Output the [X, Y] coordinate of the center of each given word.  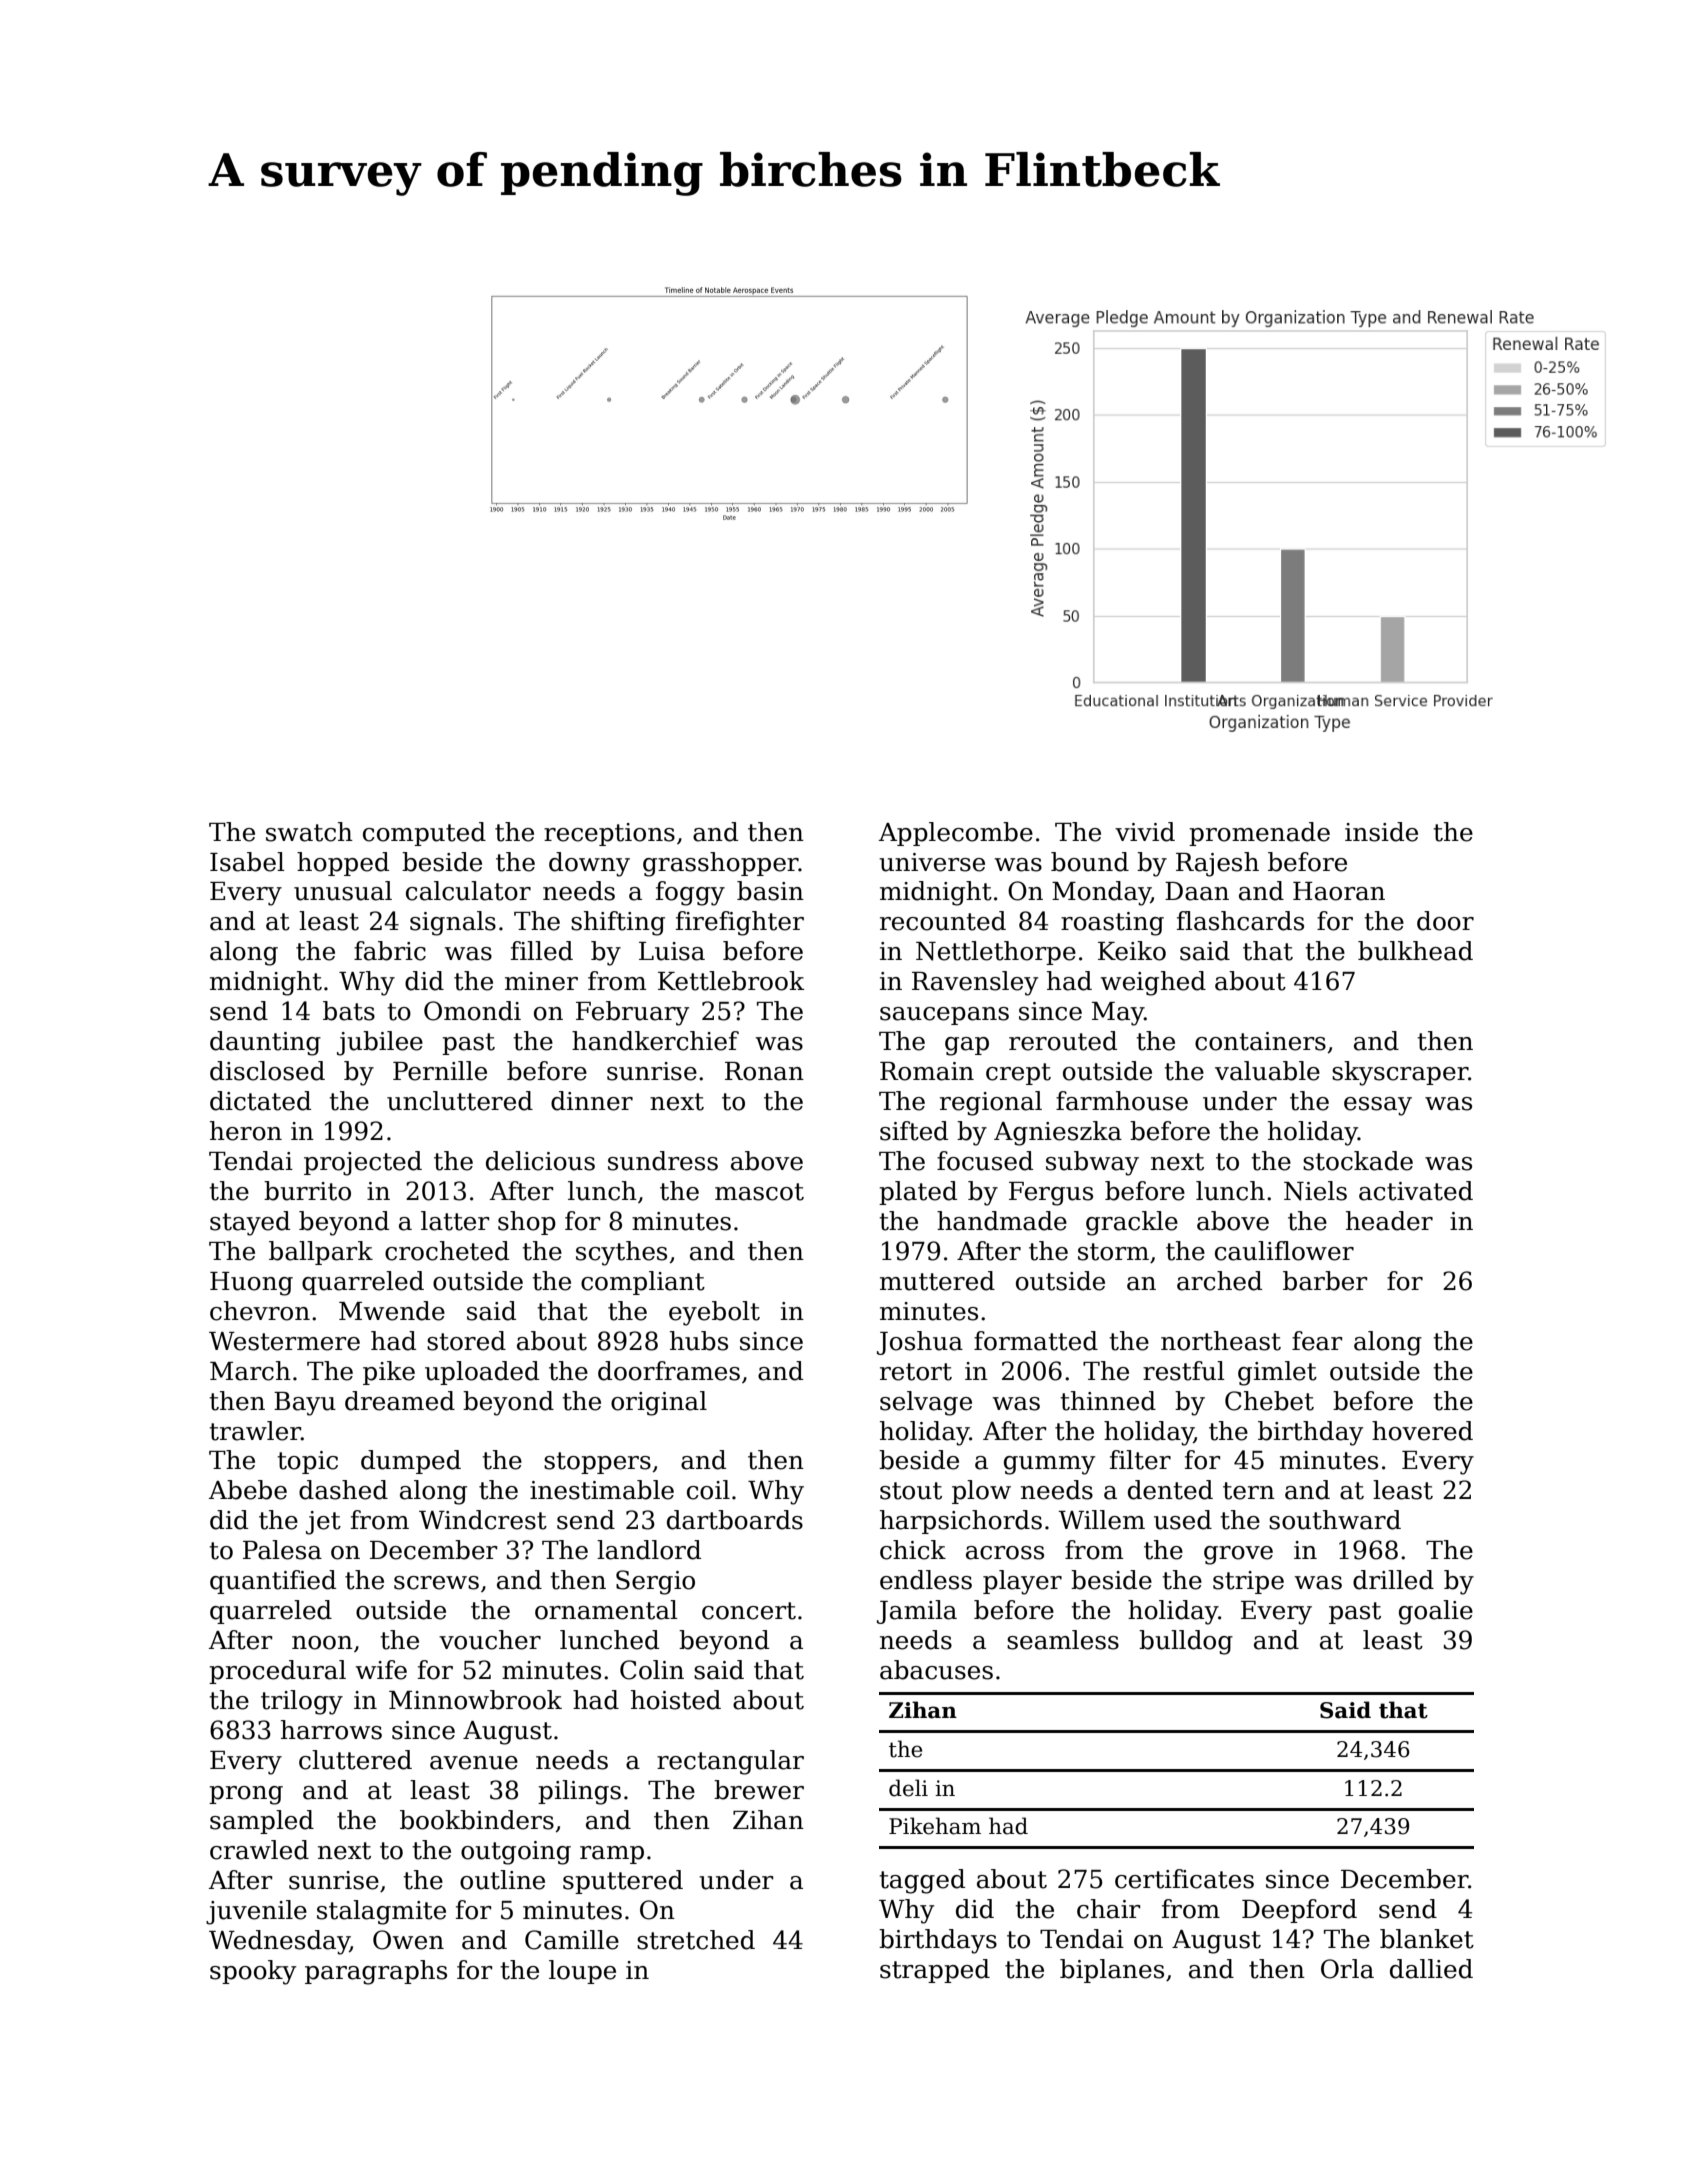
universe [932, 862]
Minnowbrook [475, 1700]
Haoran [1339, 891]
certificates [1184, 1879]
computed [424, 834]
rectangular [730, 1762]
